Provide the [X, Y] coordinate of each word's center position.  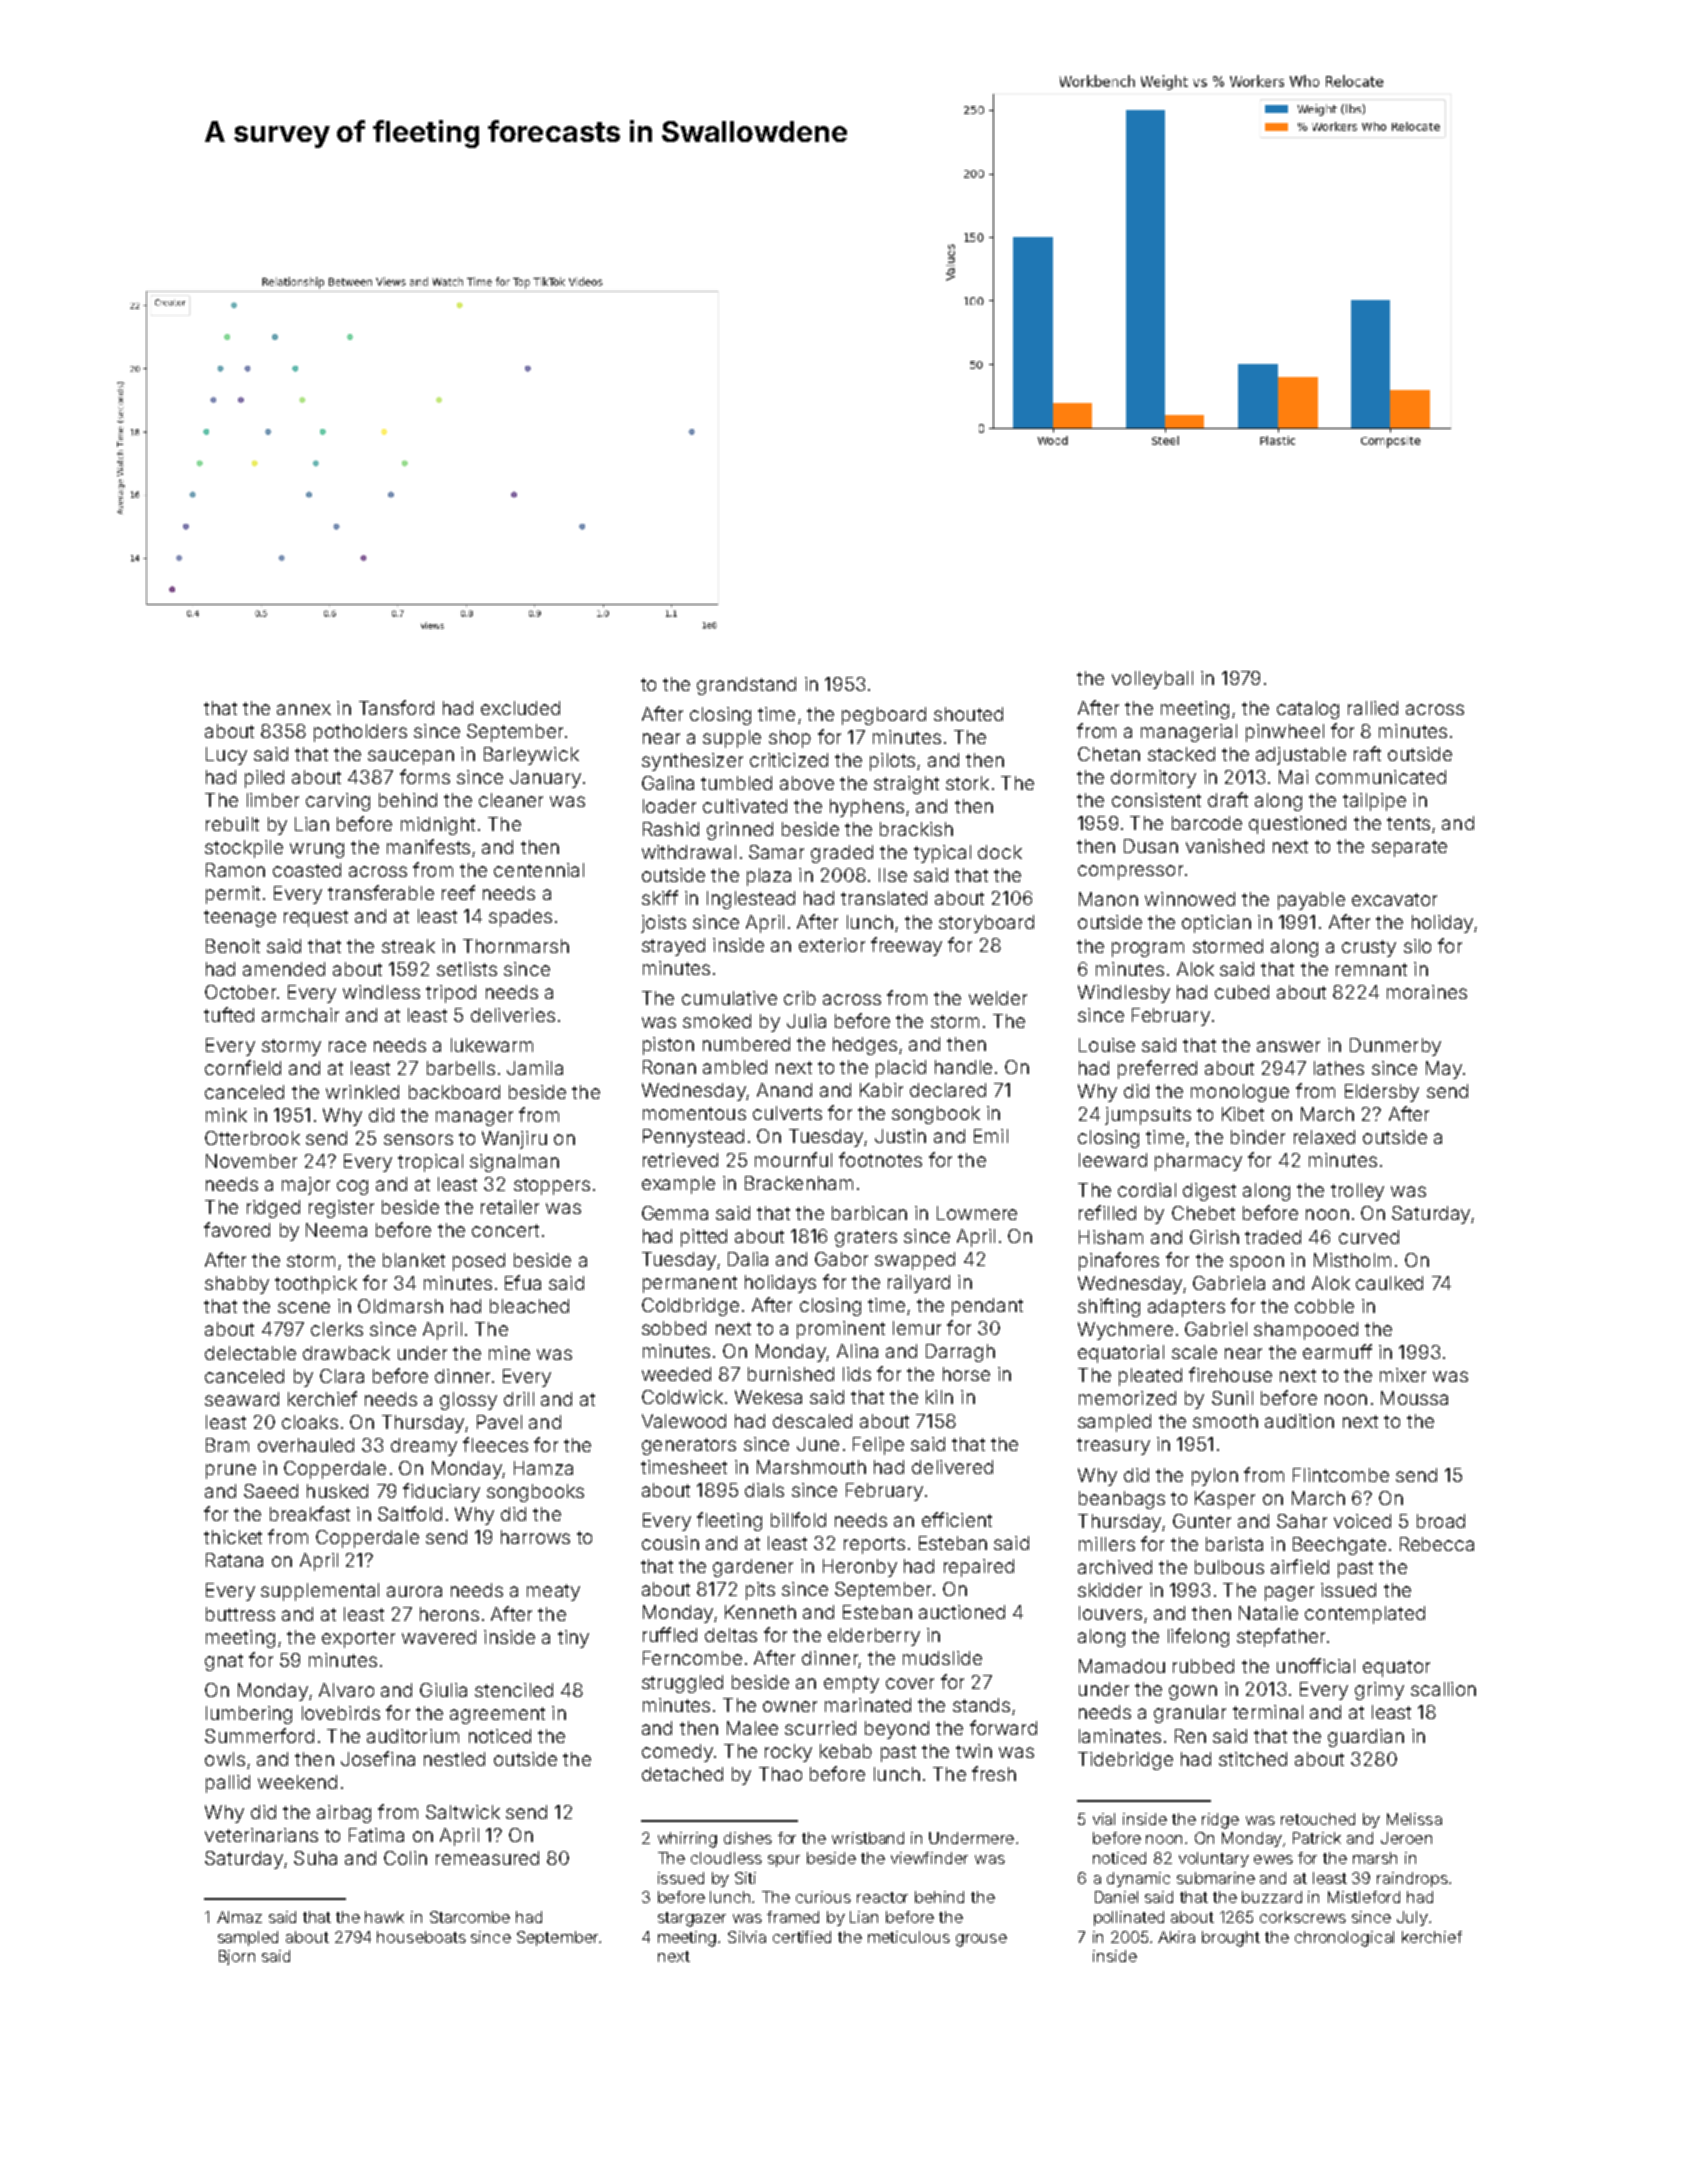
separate [1409, 848]
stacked [1181, 754]
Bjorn [237, 1957]
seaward [242, 1399]
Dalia [748, 1259]
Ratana [234, 1560]
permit [233, 895]
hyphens [867, 808]
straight [906, 785]
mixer [1403, 1375]
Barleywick [531, 756]
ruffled [670, 1634]
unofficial [1316, 1665]
